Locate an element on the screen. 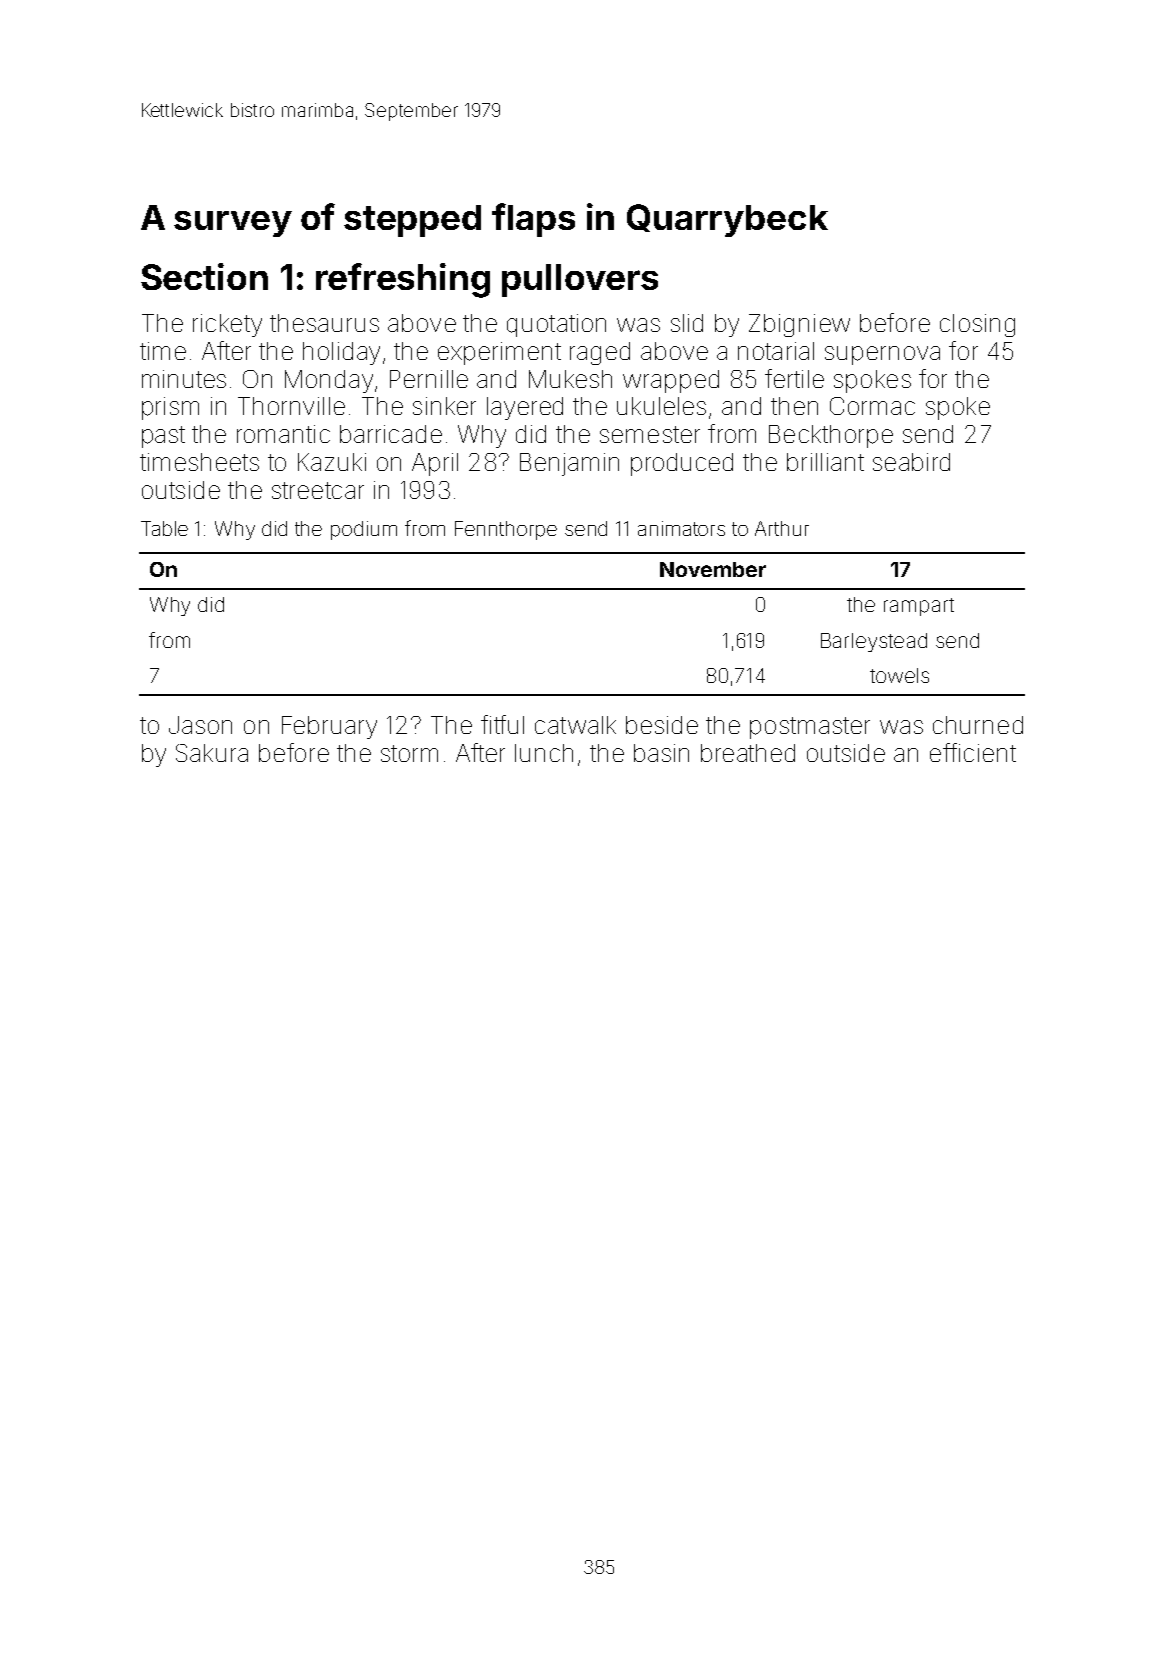 Image resolution: width=1165 pixels, height=1654 pixels. Sakura is located at coordinates (212, 753).
